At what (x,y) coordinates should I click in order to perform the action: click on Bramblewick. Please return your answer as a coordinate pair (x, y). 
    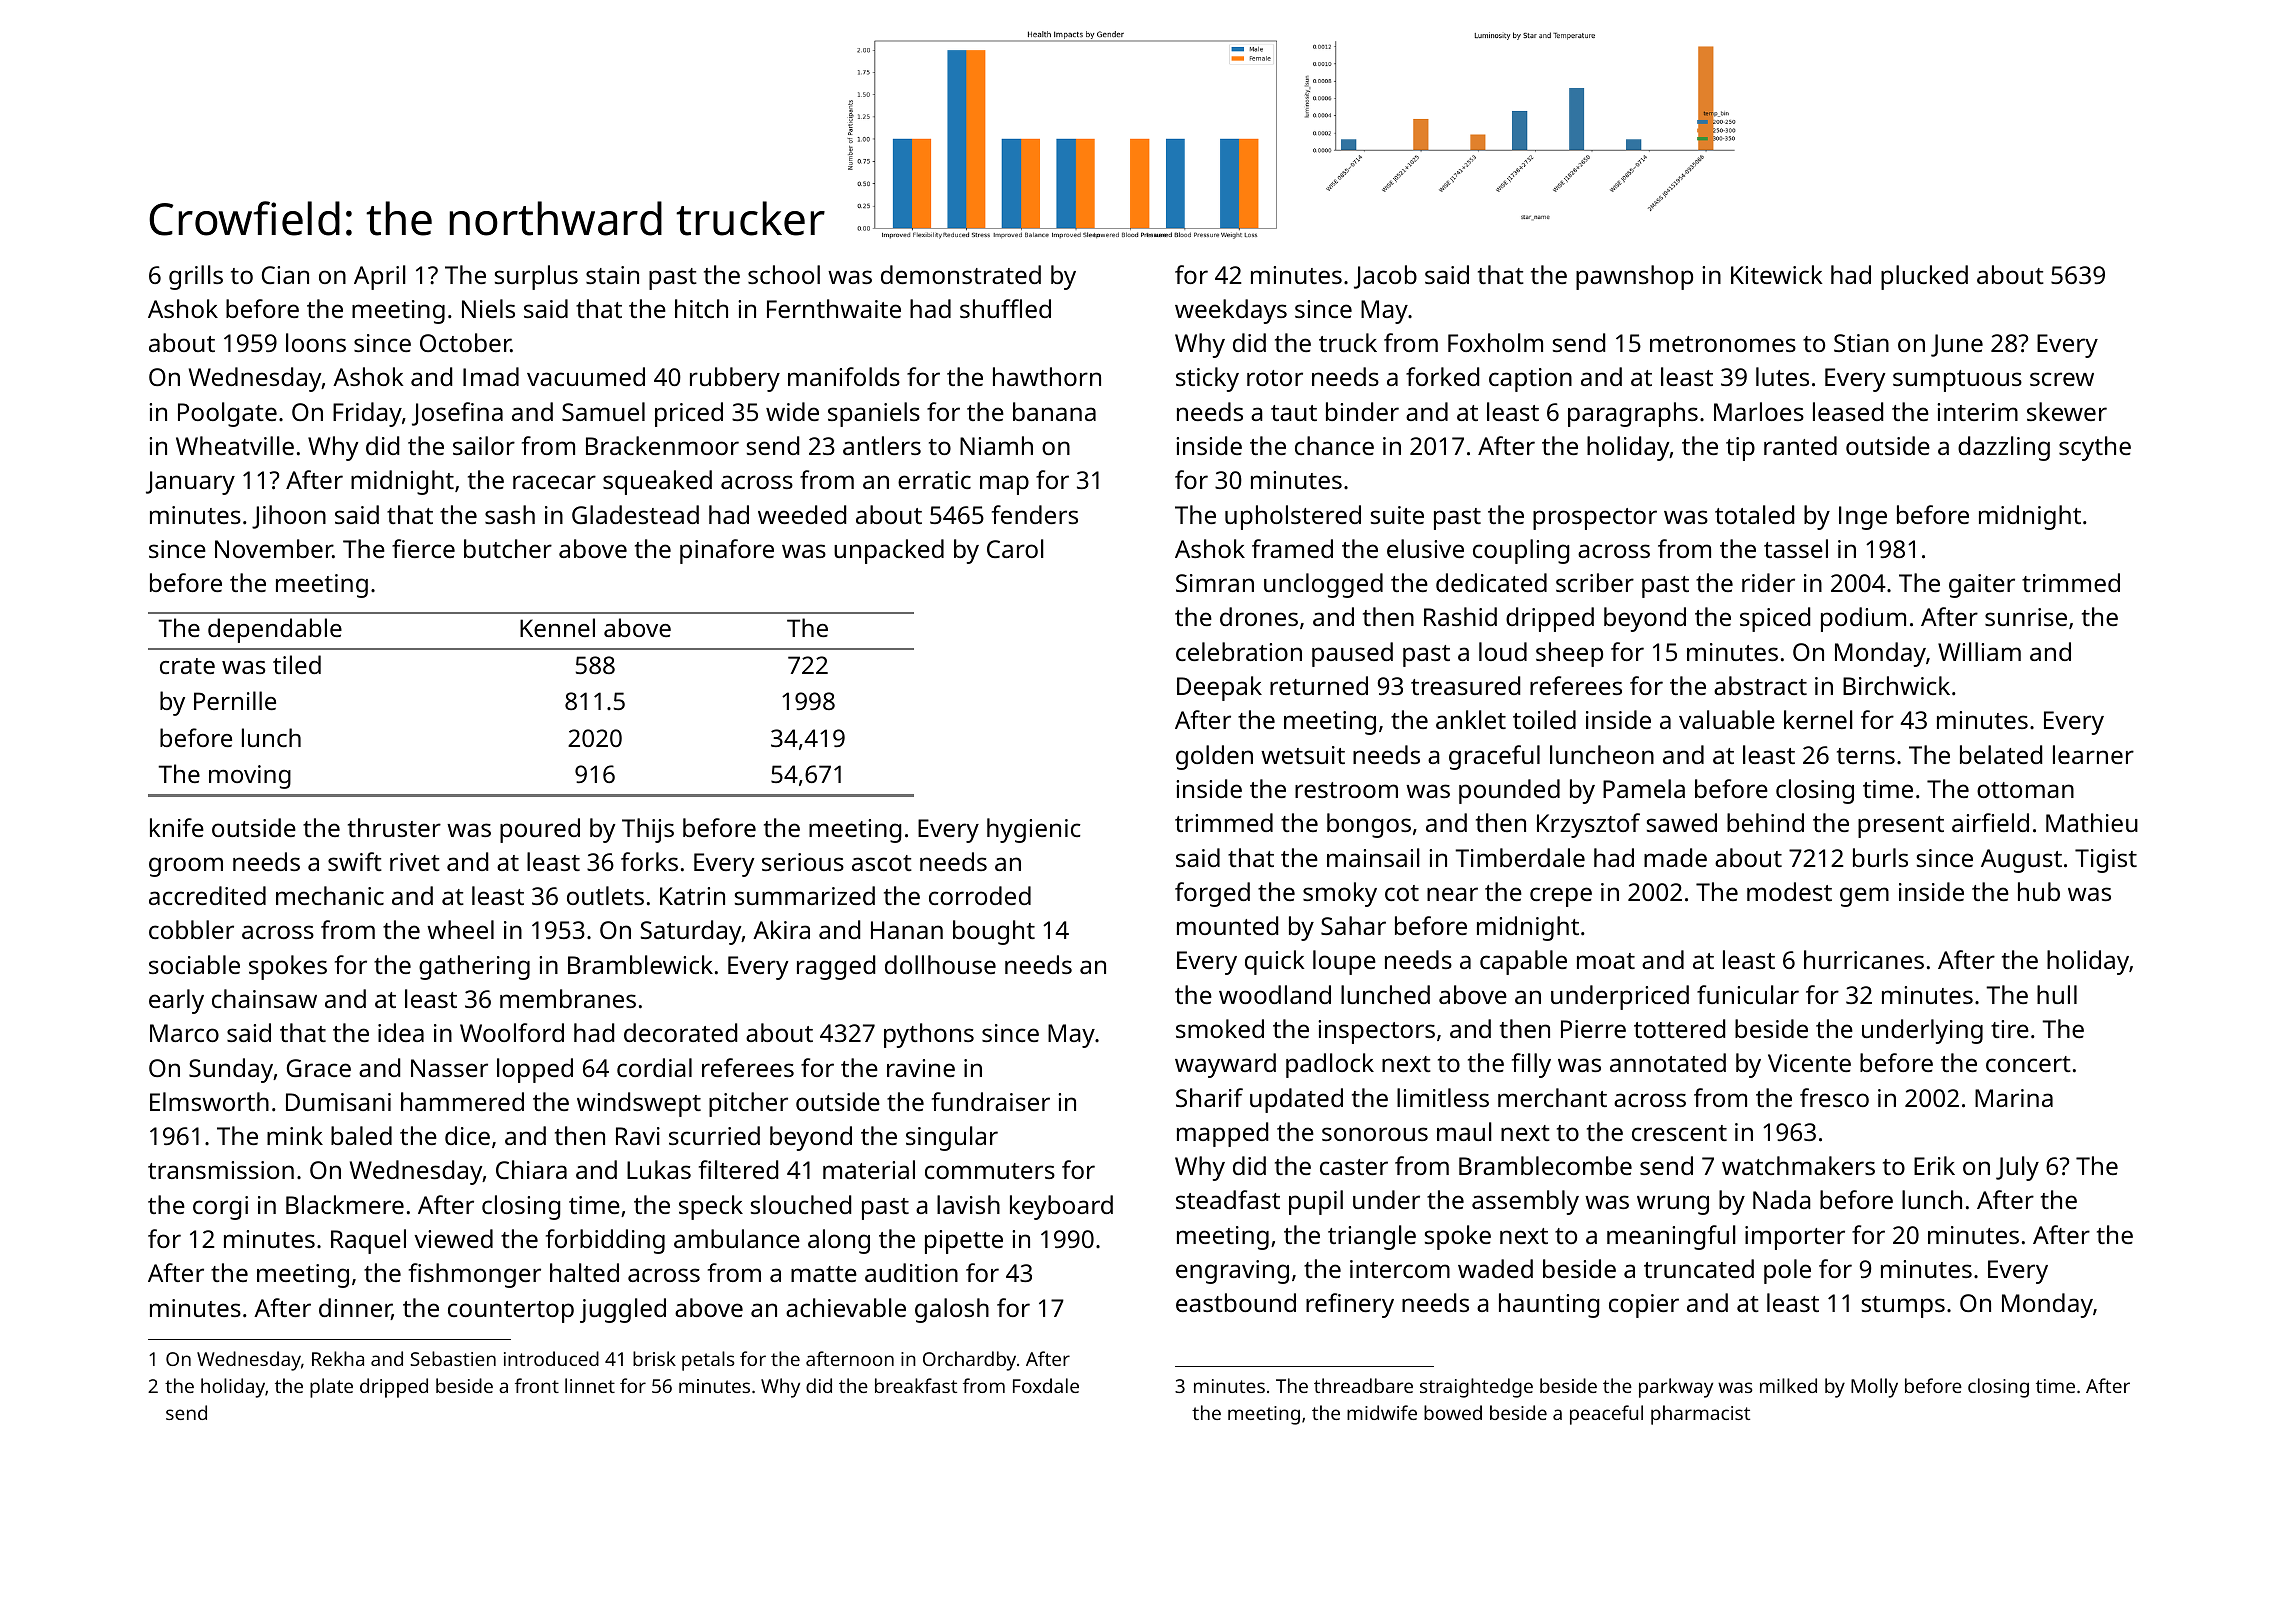
    Looking at the image, I should click on (640, 964).
